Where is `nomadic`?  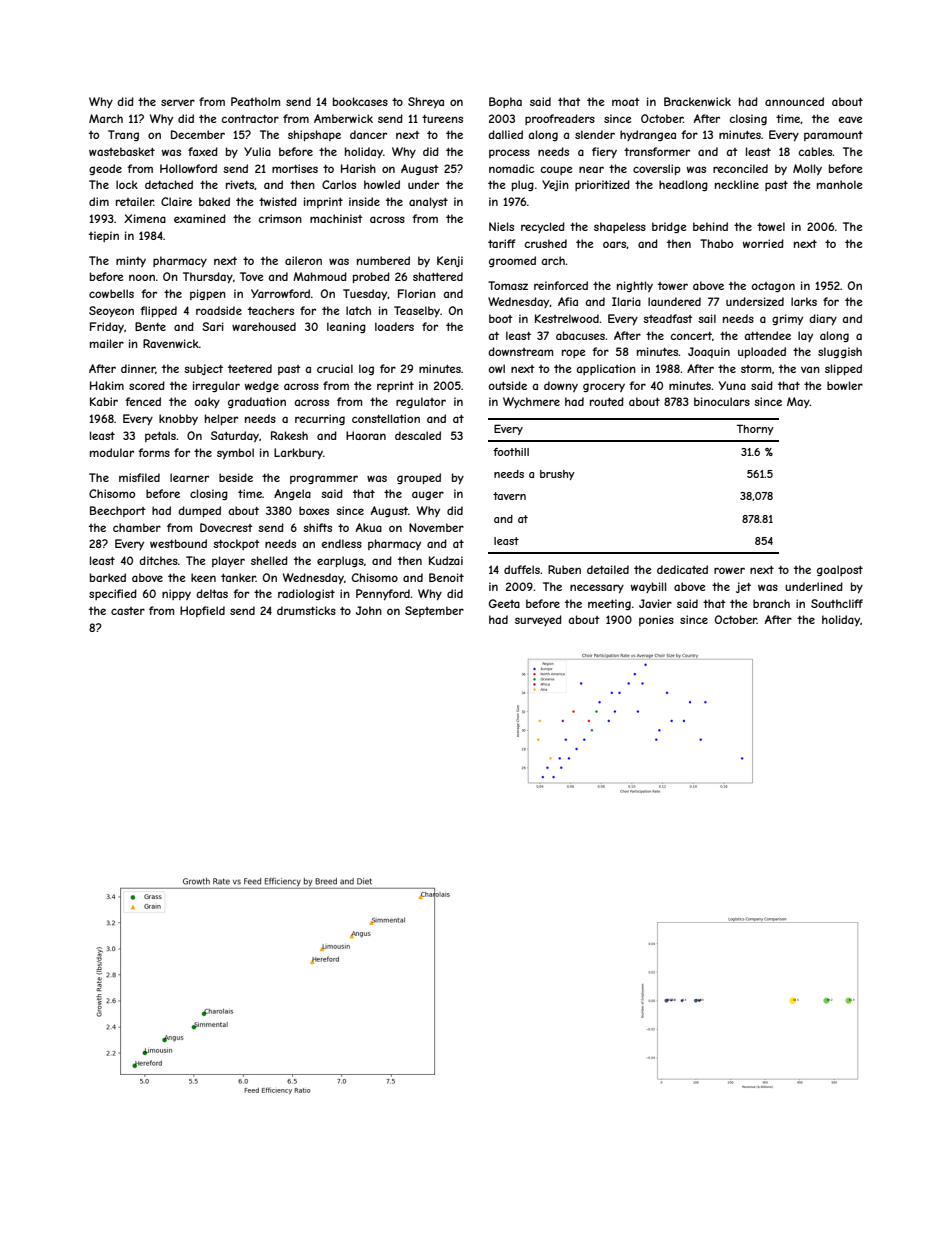 nomadic is located at coordinates (511, 168).
